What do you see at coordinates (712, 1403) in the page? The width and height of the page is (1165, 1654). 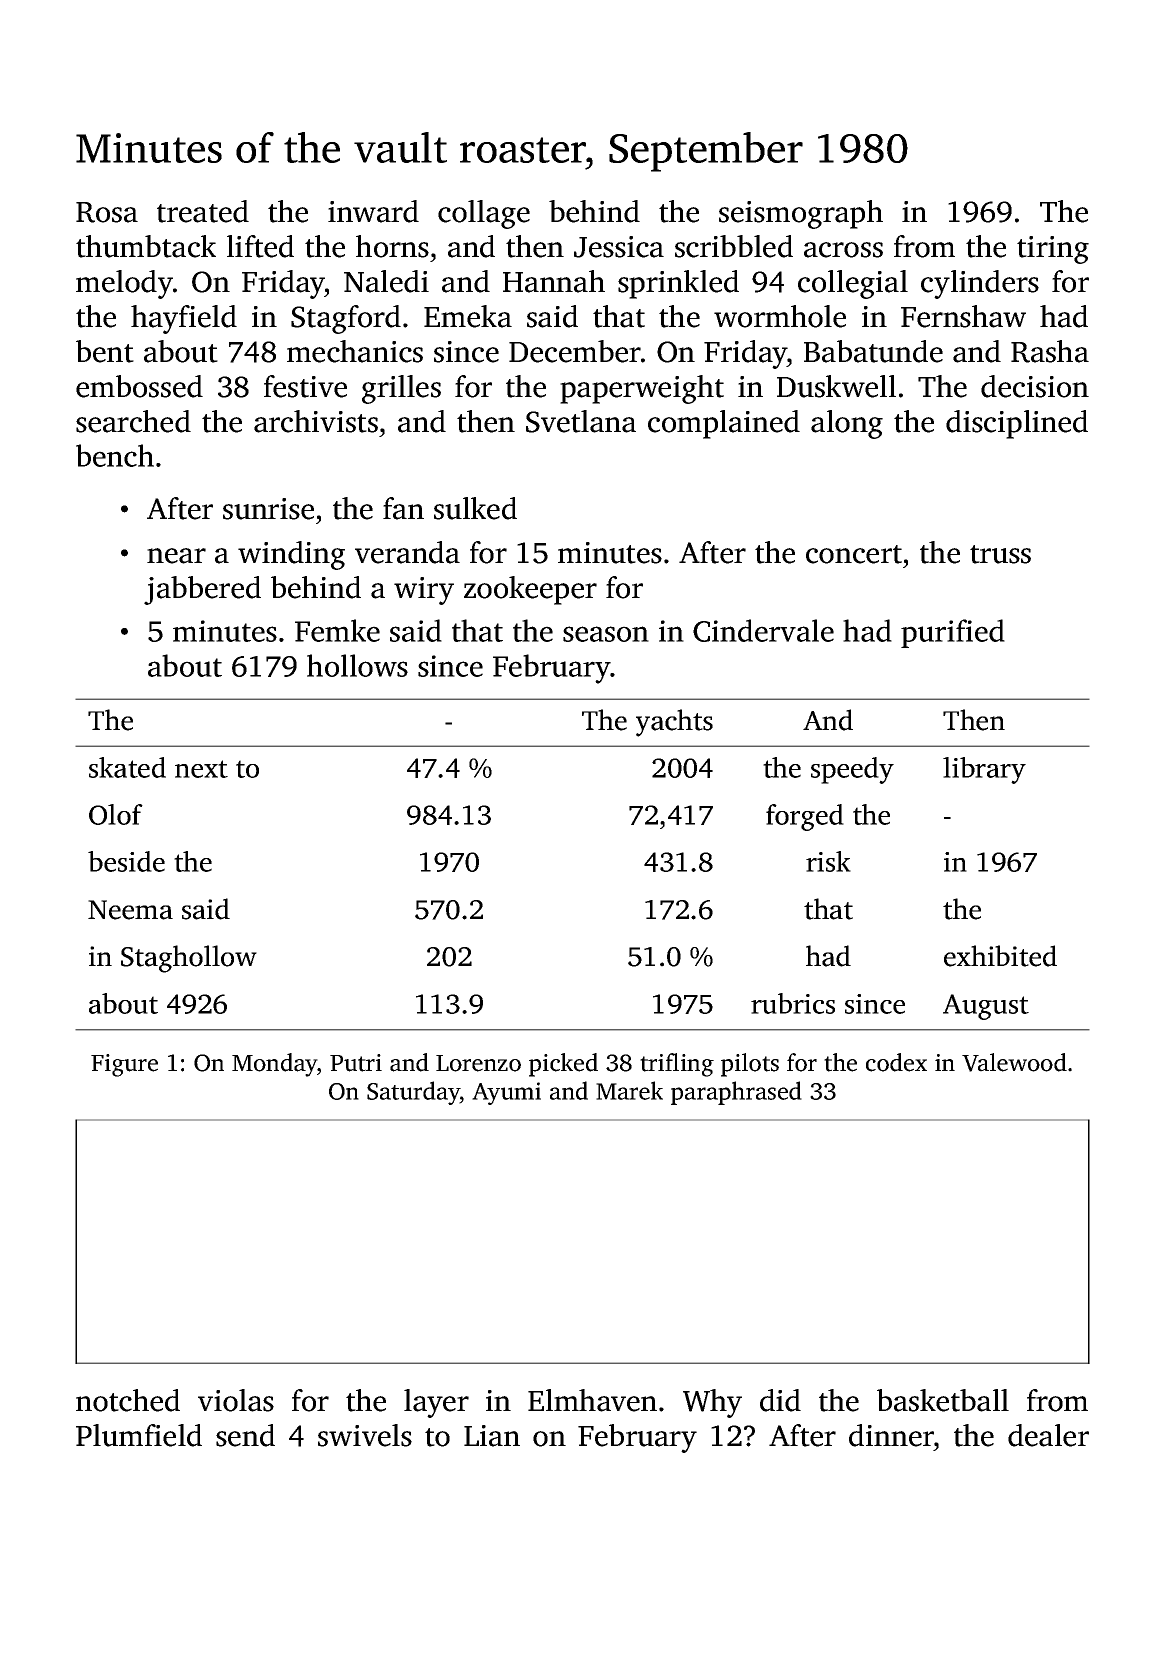 I see `Why` at bounding box center [712, 1403].
